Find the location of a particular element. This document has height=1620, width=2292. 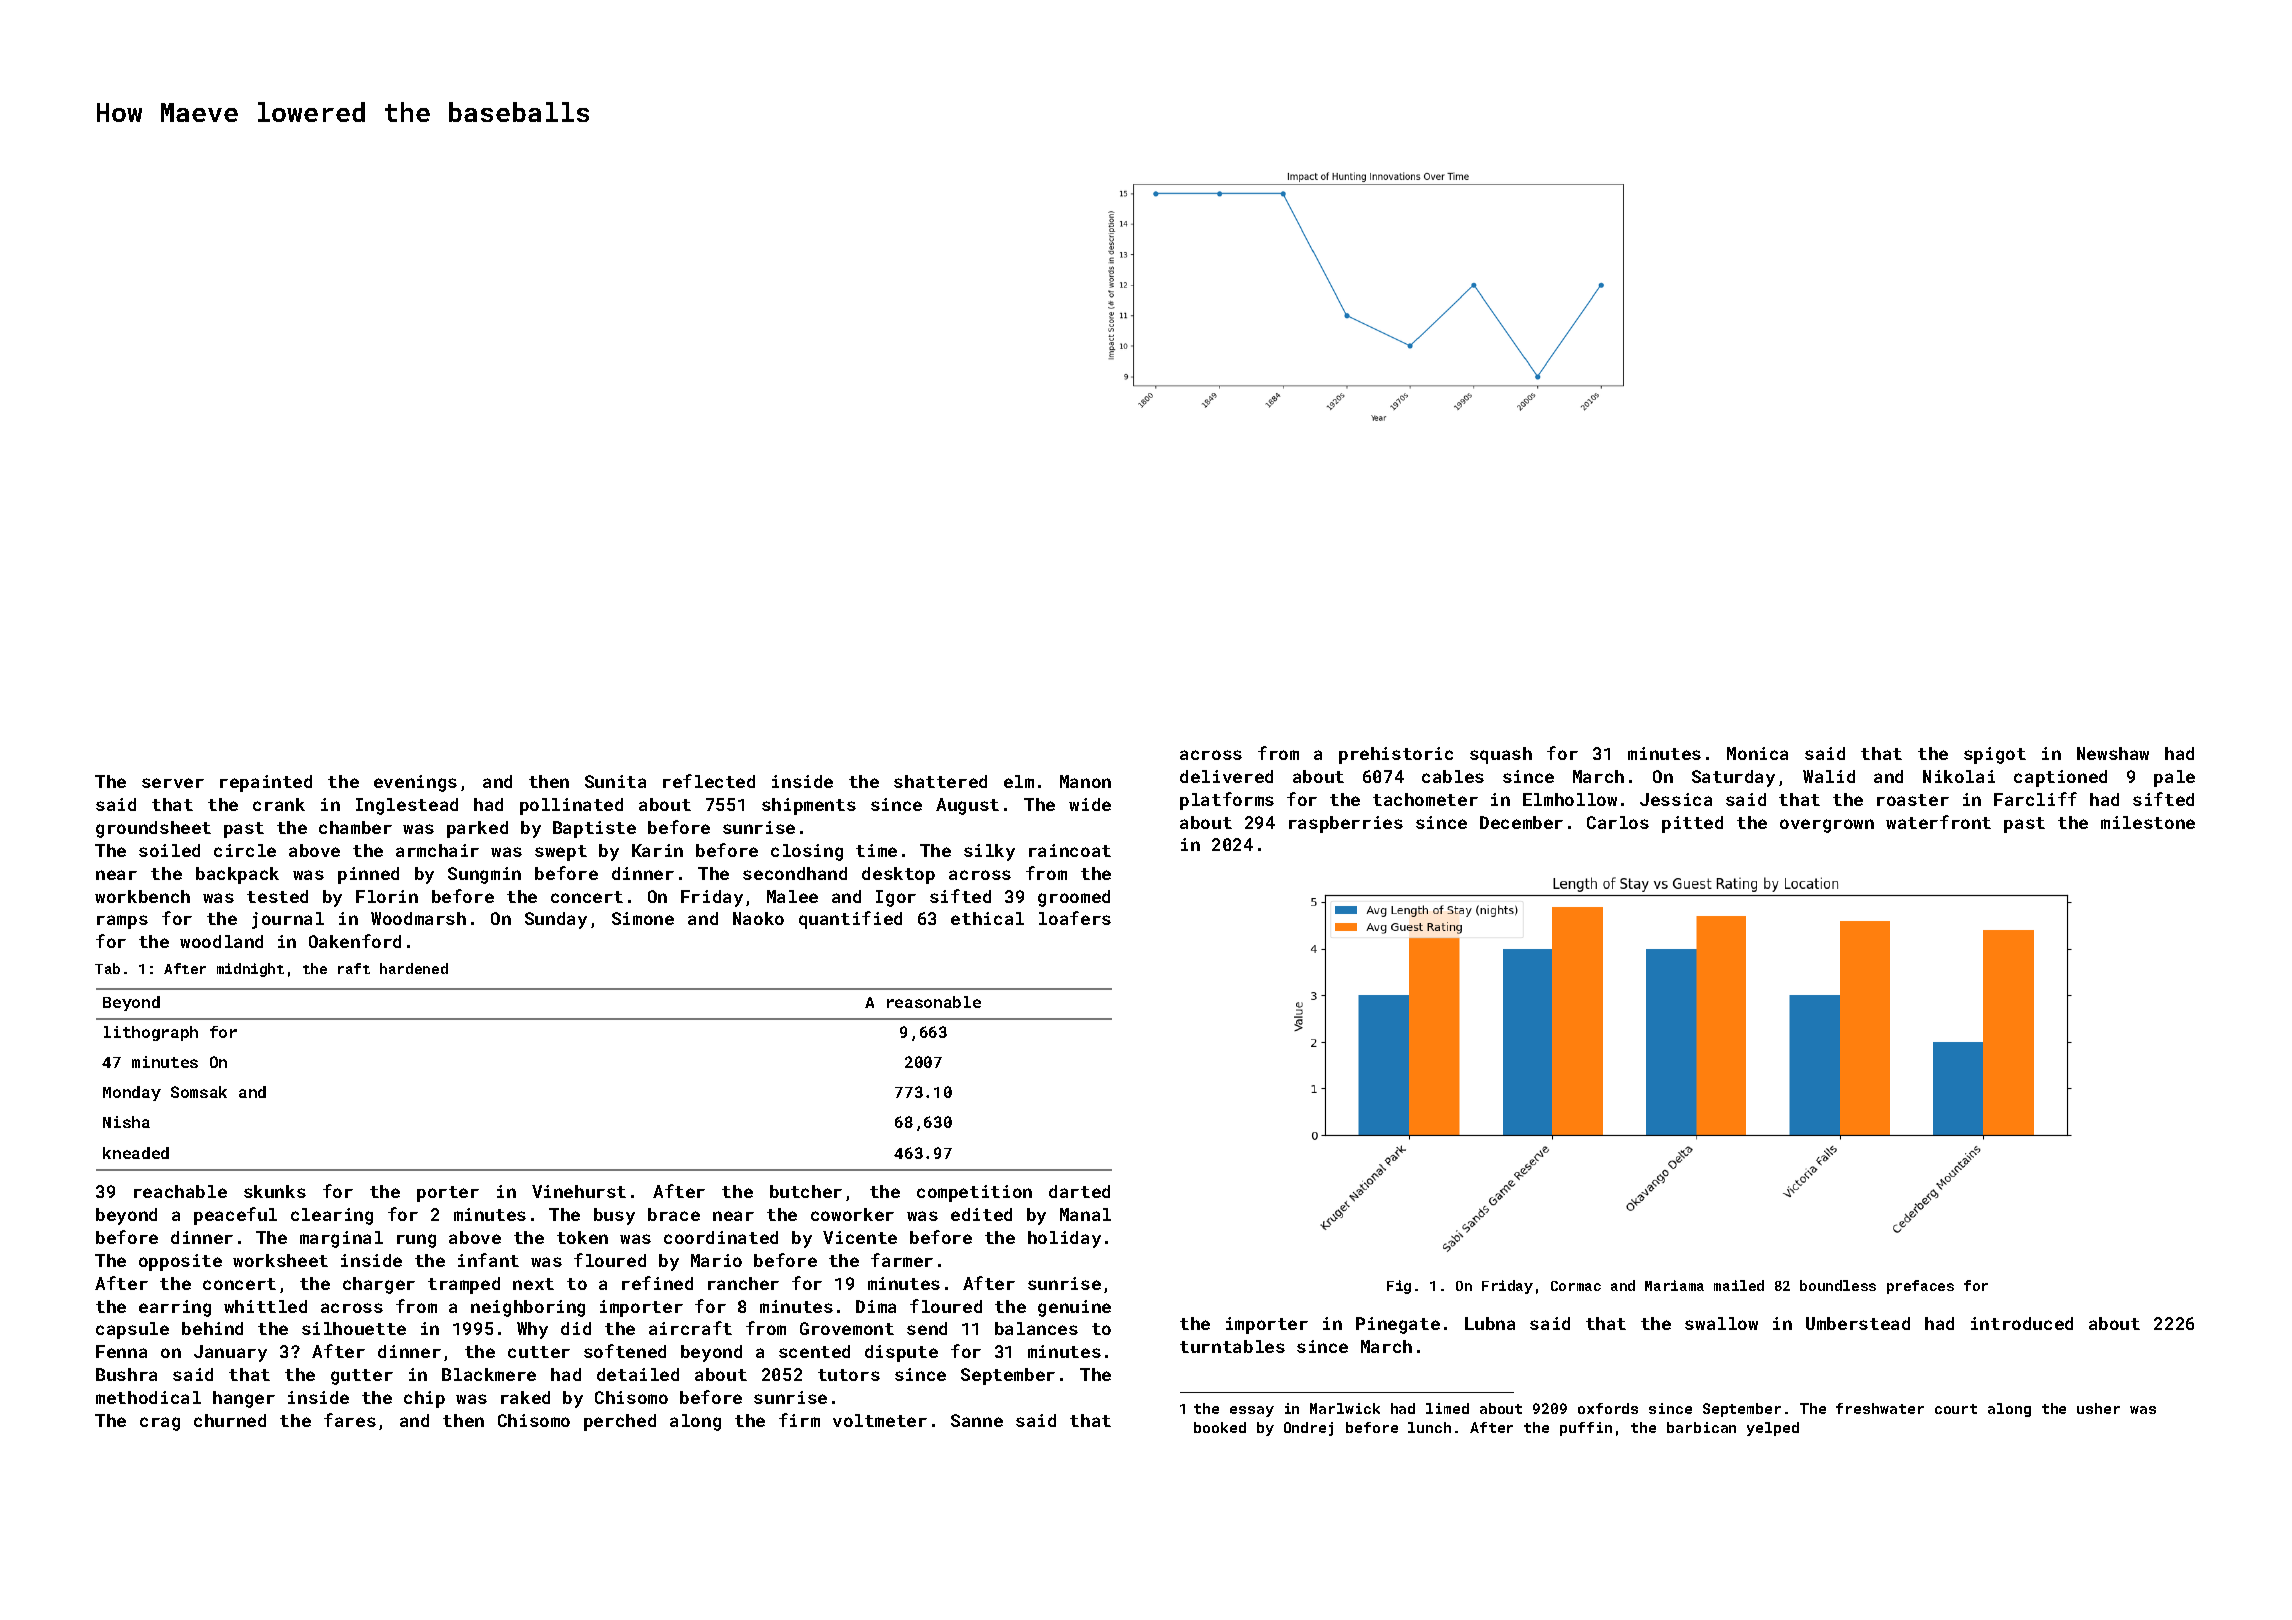

soiled is located at coordinates (169, 850).
